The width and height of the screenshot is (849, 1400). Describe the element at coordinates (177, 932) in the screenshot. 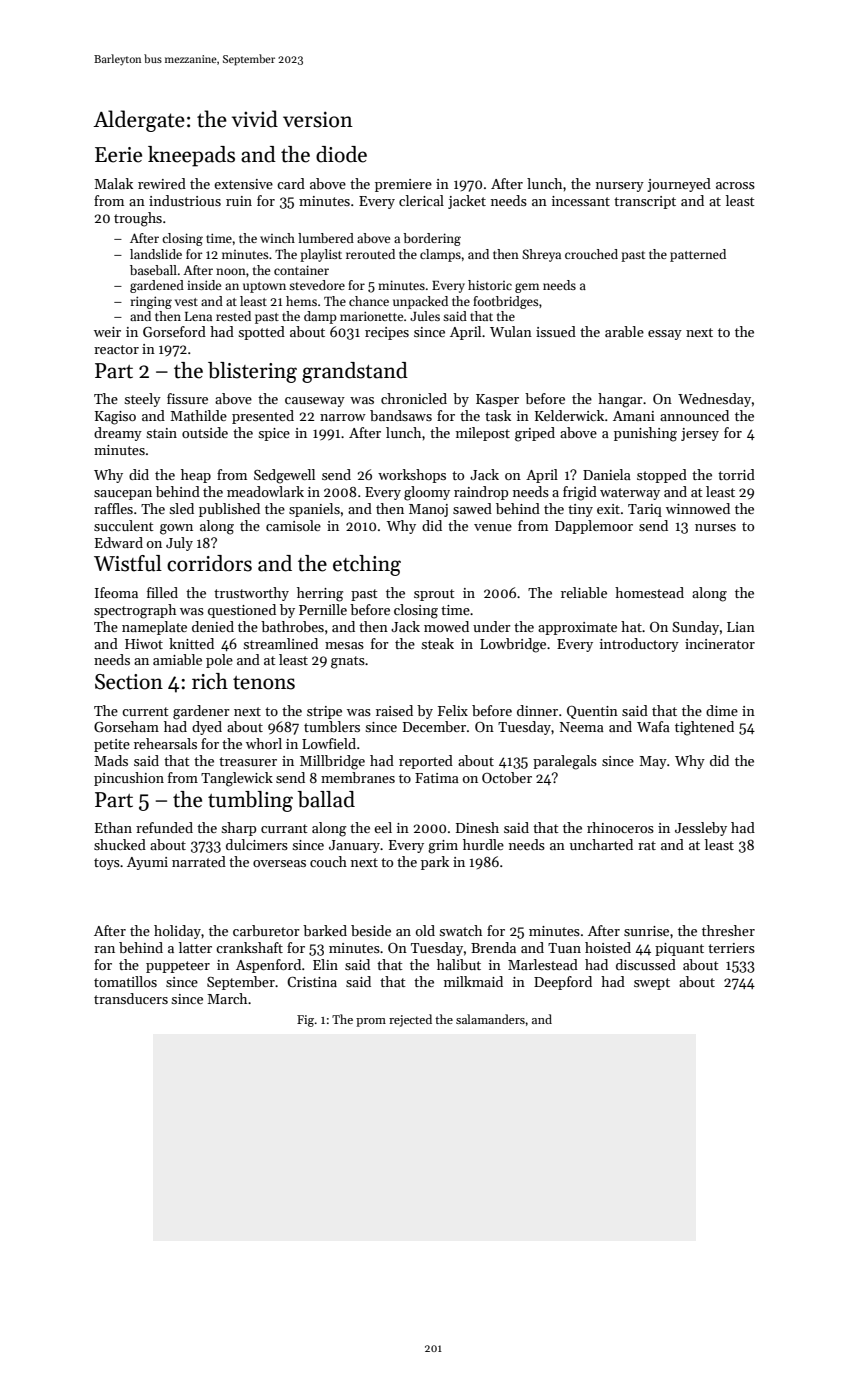

I see `holiday` at that location.
